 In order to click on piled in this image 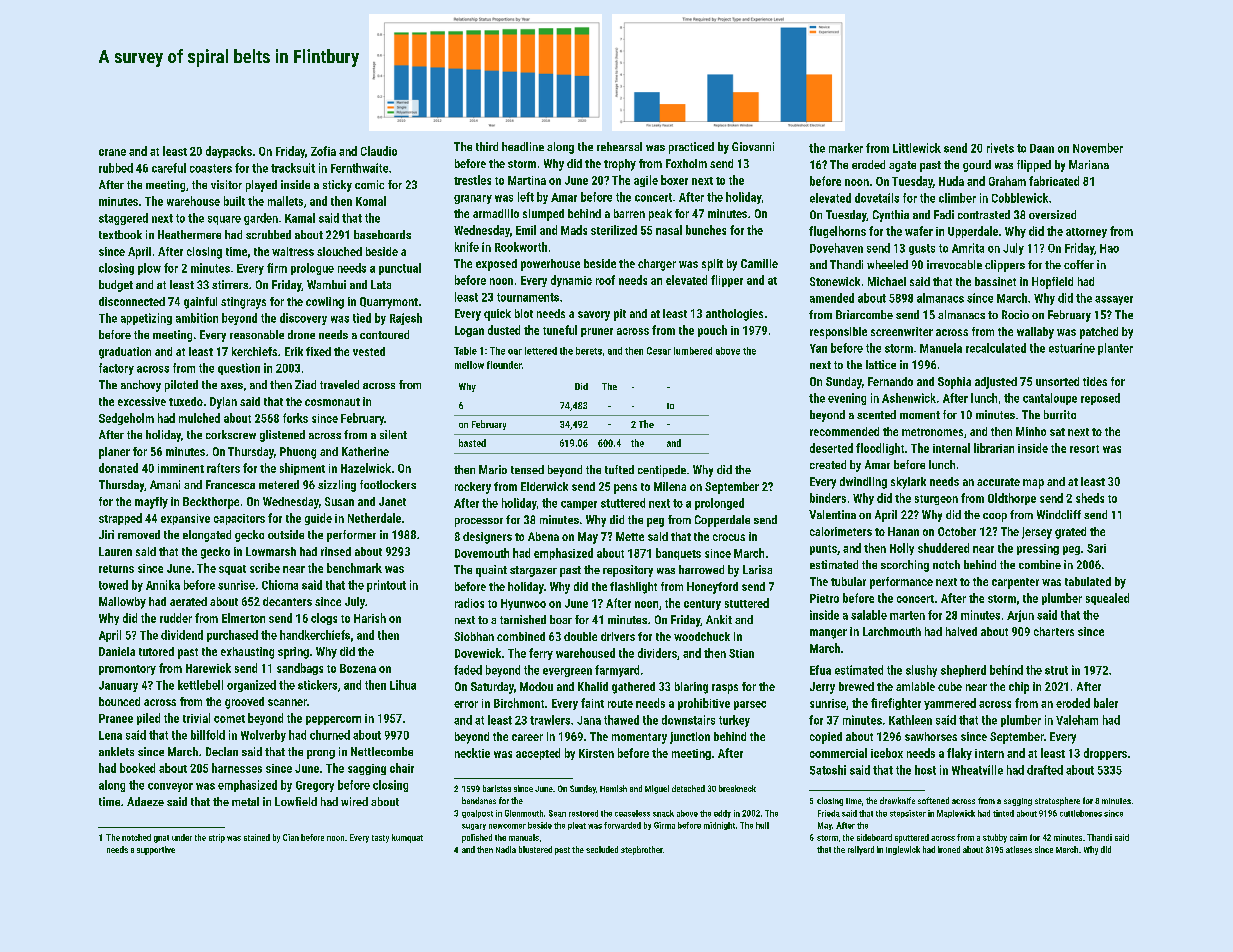, I will do `click(148, 719)`.
